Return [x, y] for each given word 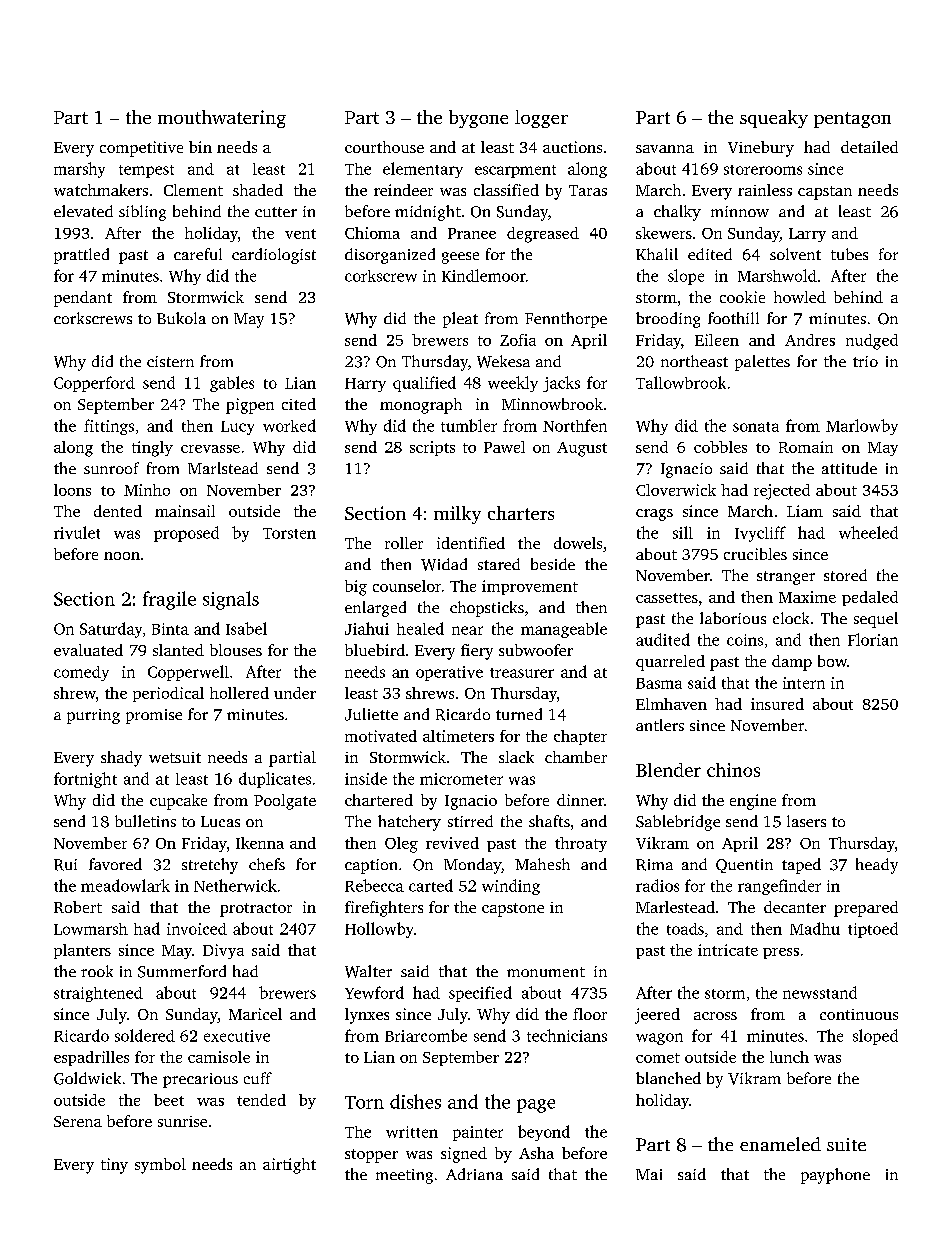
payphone [835, 1176]
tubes [849, 254]
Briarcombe [426, 1035]
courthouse [384, 147]
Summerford [182, 971]
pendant [83, 299]
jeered [657, 1016]
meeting [404, 1176]
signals [231, 600]
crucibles [755, 554]
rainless [765, 190]
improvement [530, 587]
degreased [543, 235]
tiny [114, 1166]
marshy [79, 170]
